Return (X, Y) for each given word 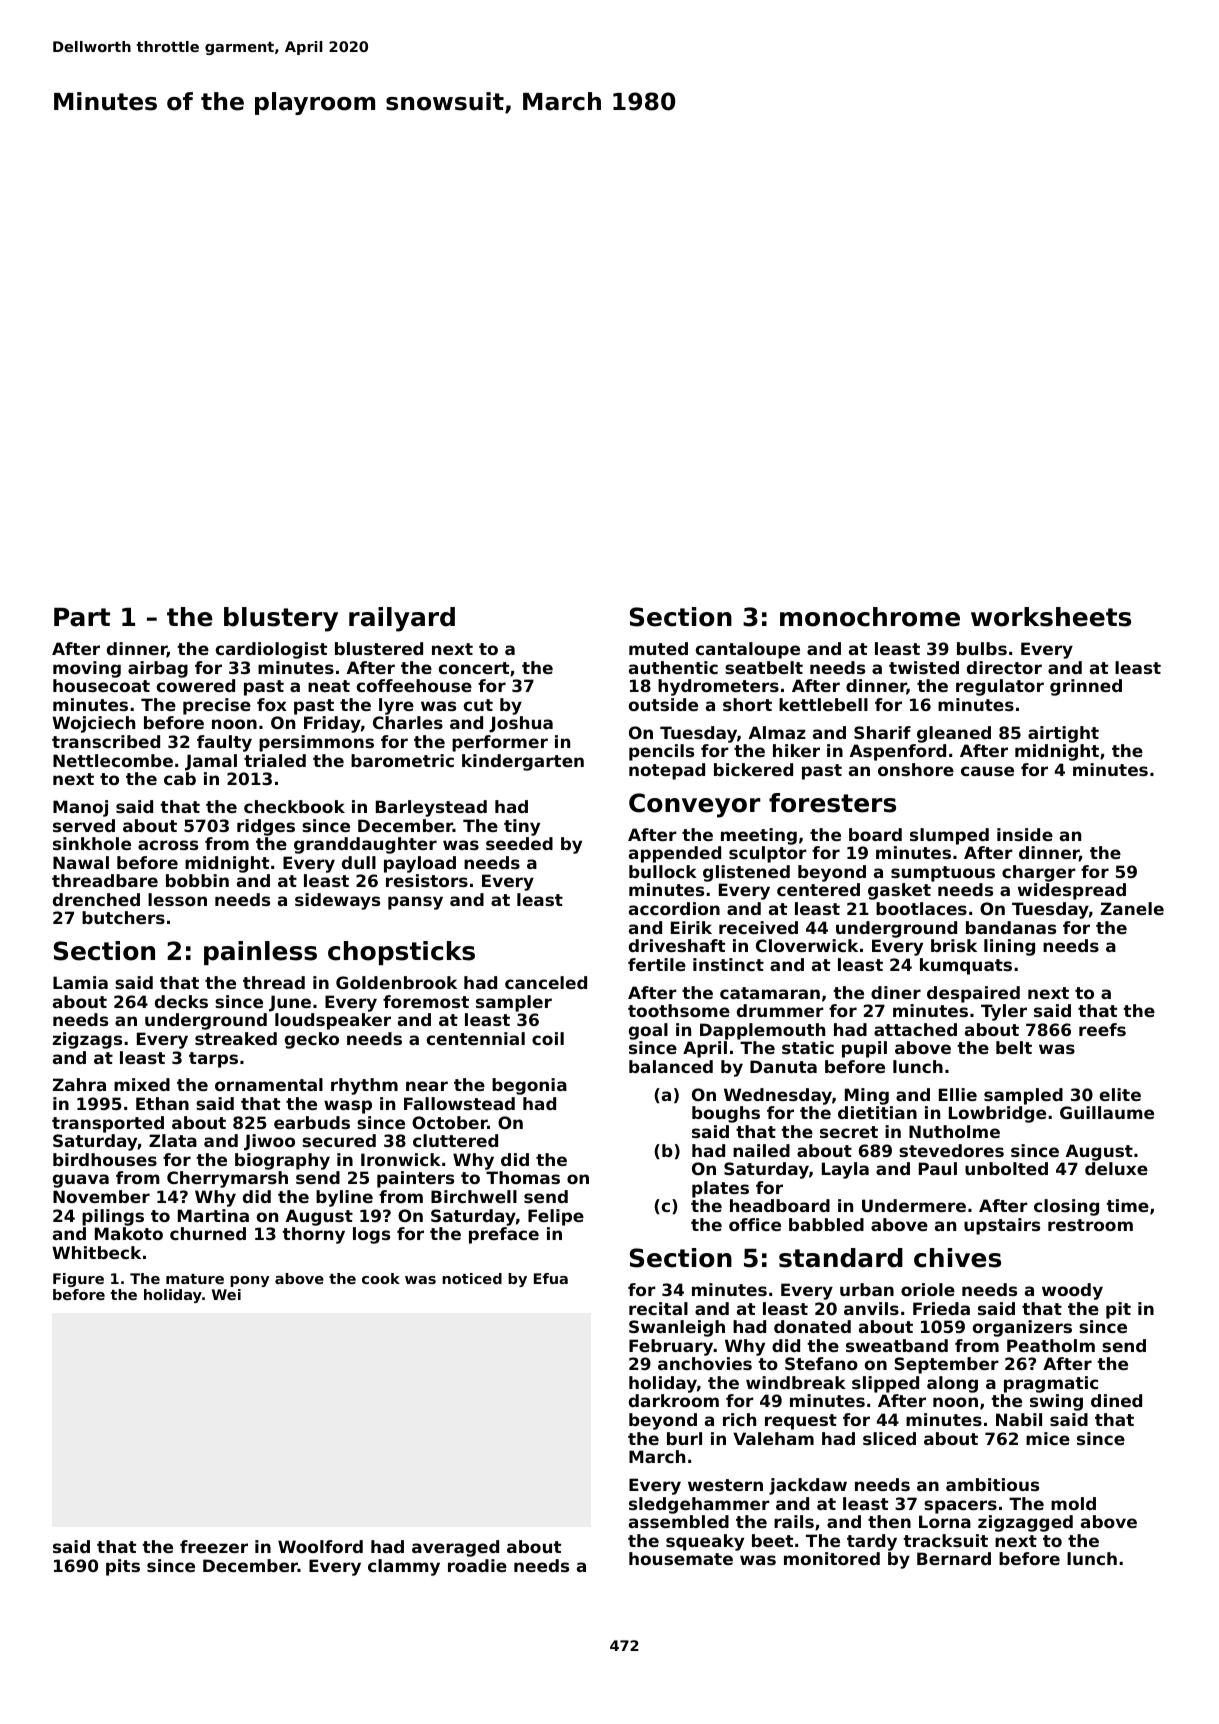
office (755, 1224)
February (671, 1347)
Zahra (79, 1084)
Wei (226, 1294)
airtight (1063, 734)
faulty (224, 743)
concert (474, 668)
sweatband (897, 1345)
